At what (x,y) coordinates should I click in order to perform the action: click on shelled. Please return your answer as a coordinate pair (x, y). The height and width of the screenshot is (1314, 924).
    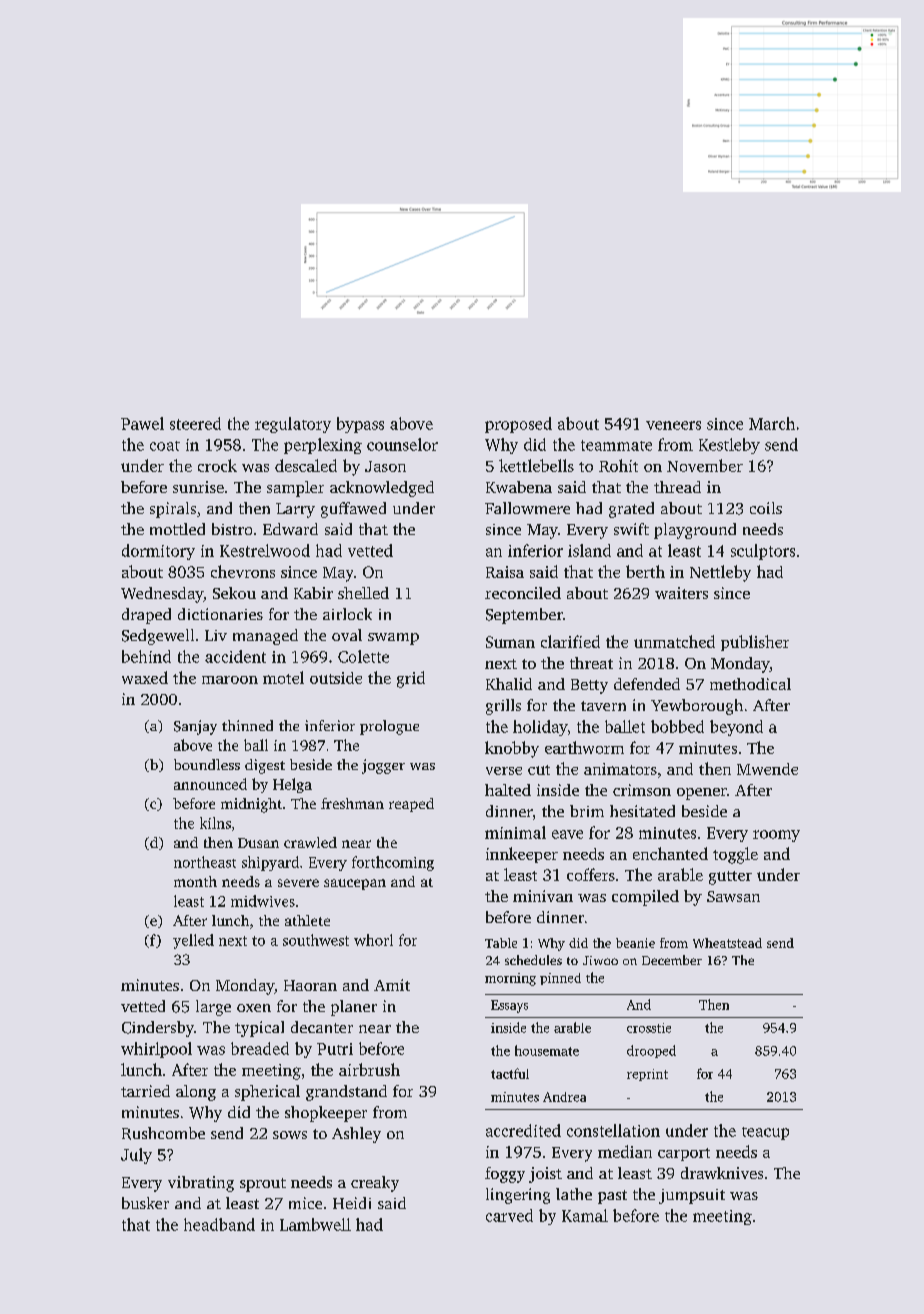
    Looking at the image, I should click on (363, 593).
